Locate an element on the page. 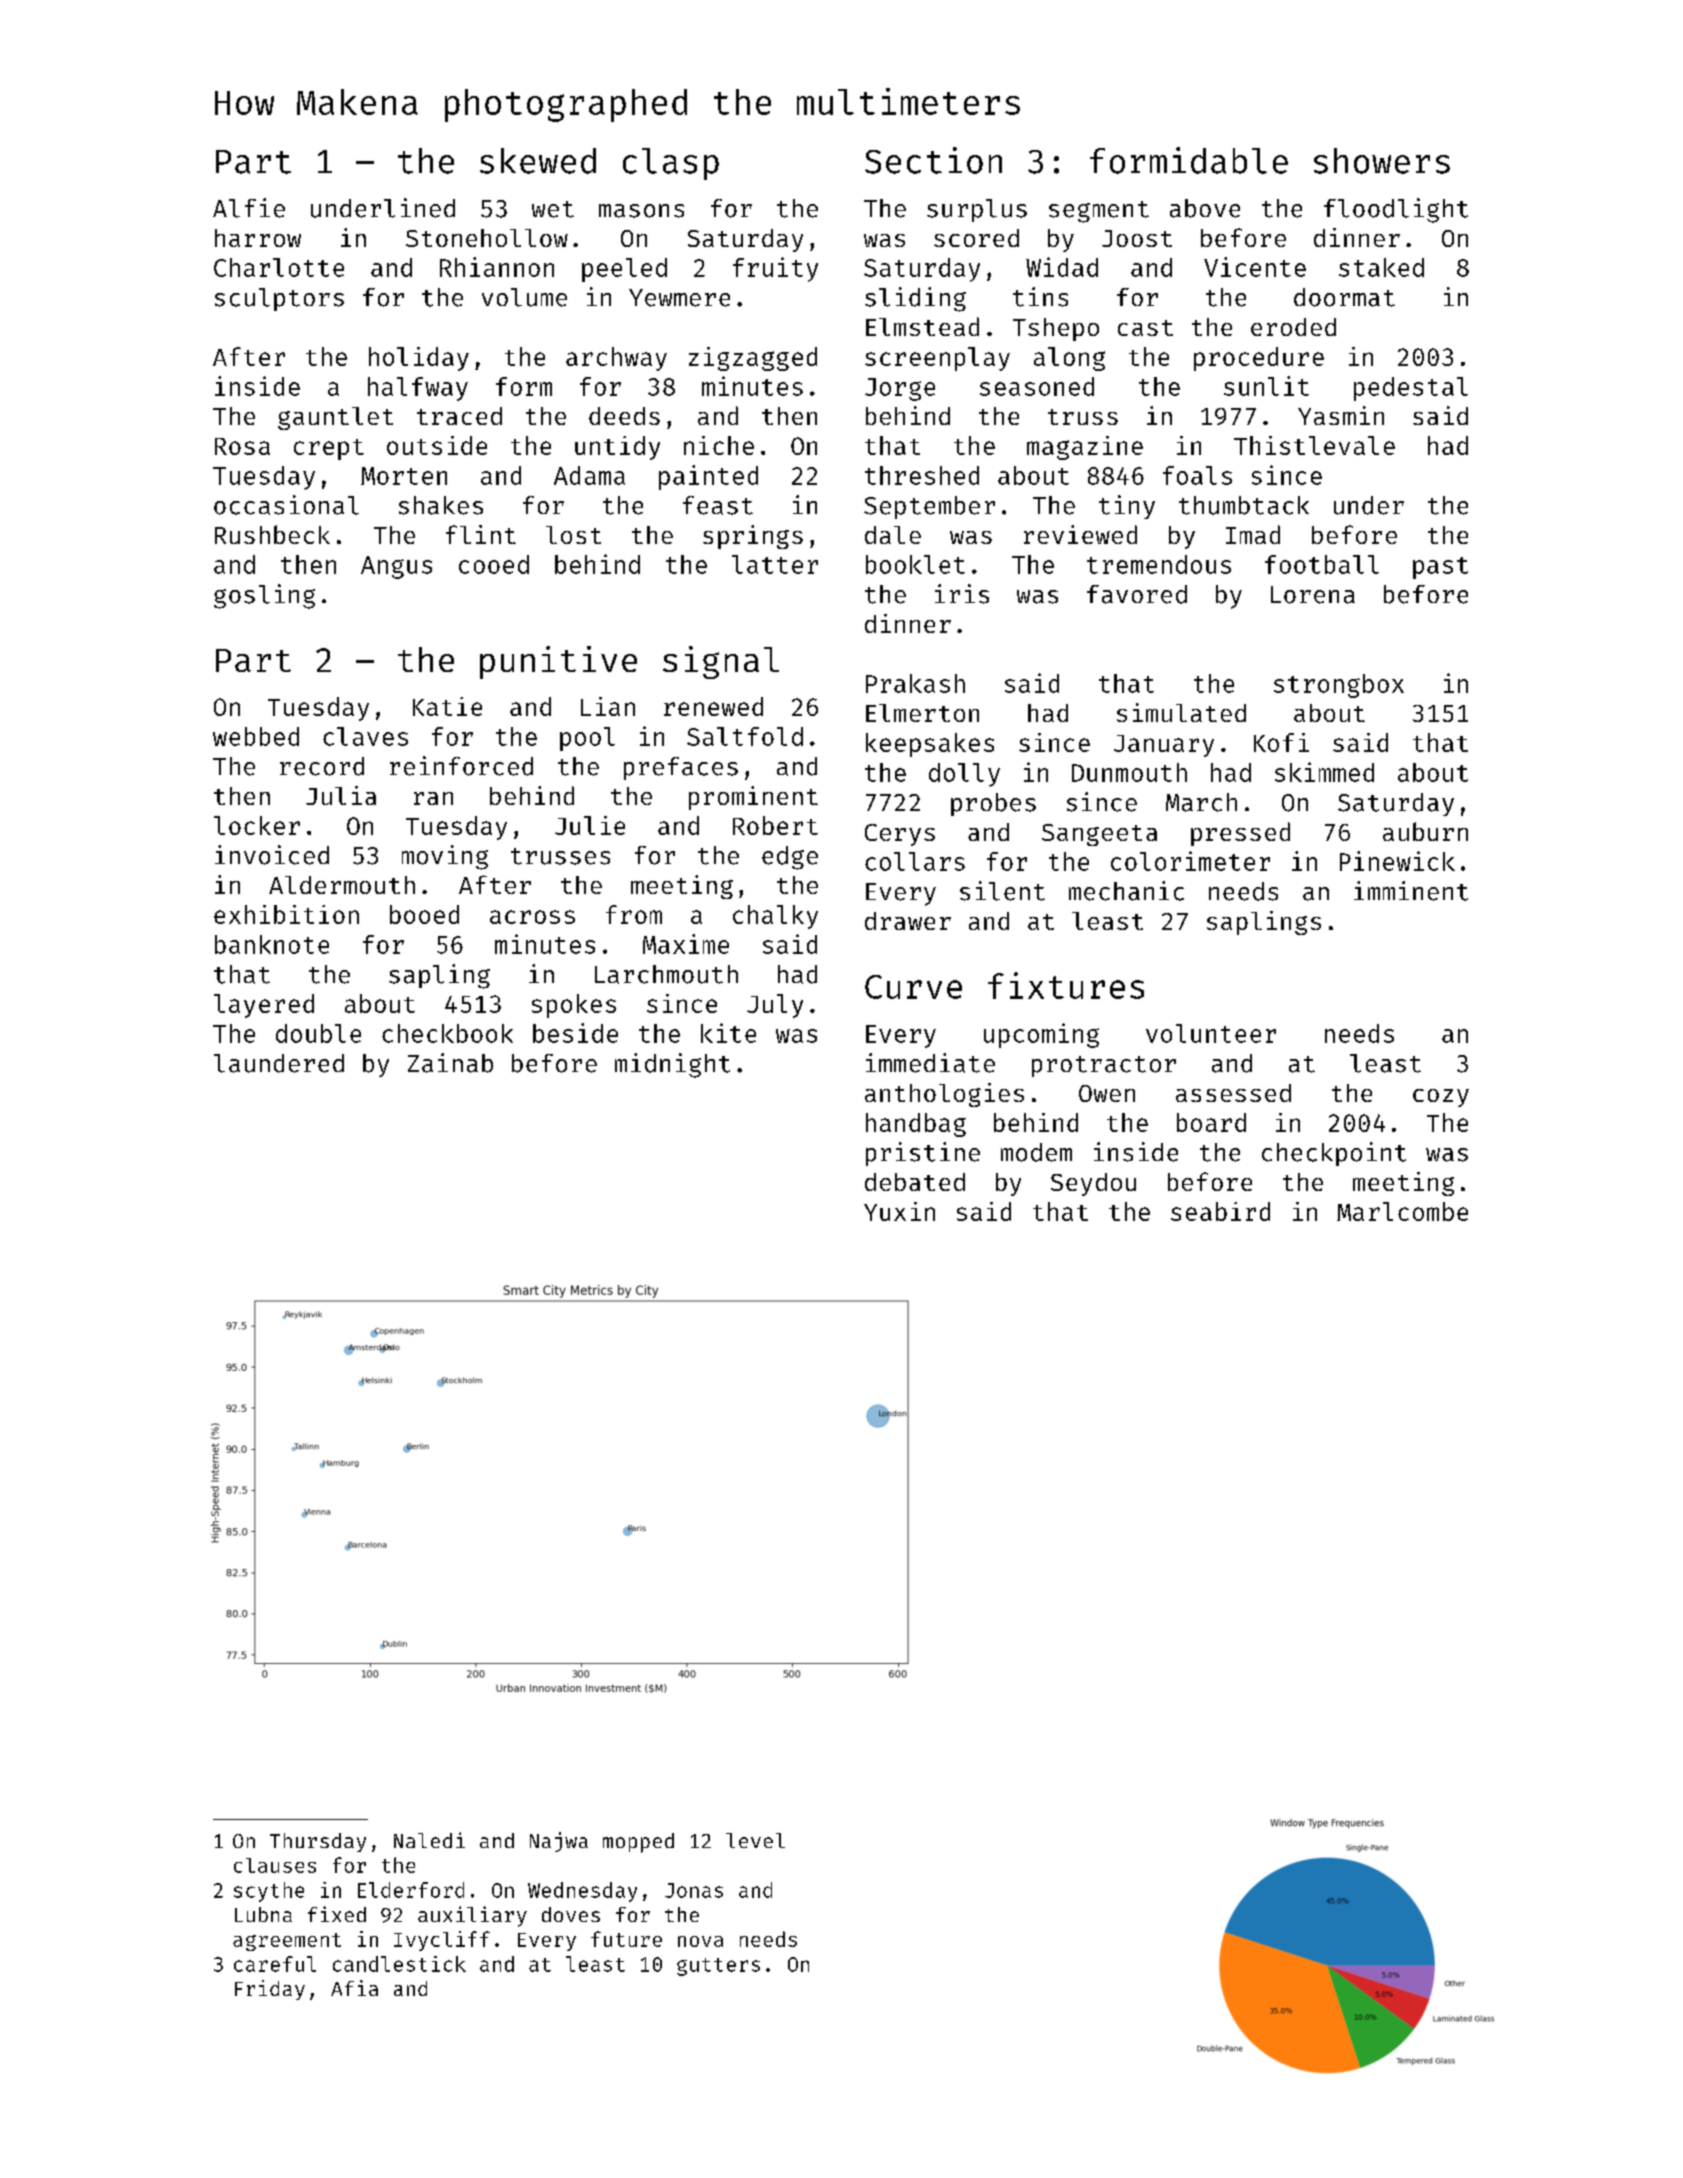  springs is located at coordinates (753, 537).
